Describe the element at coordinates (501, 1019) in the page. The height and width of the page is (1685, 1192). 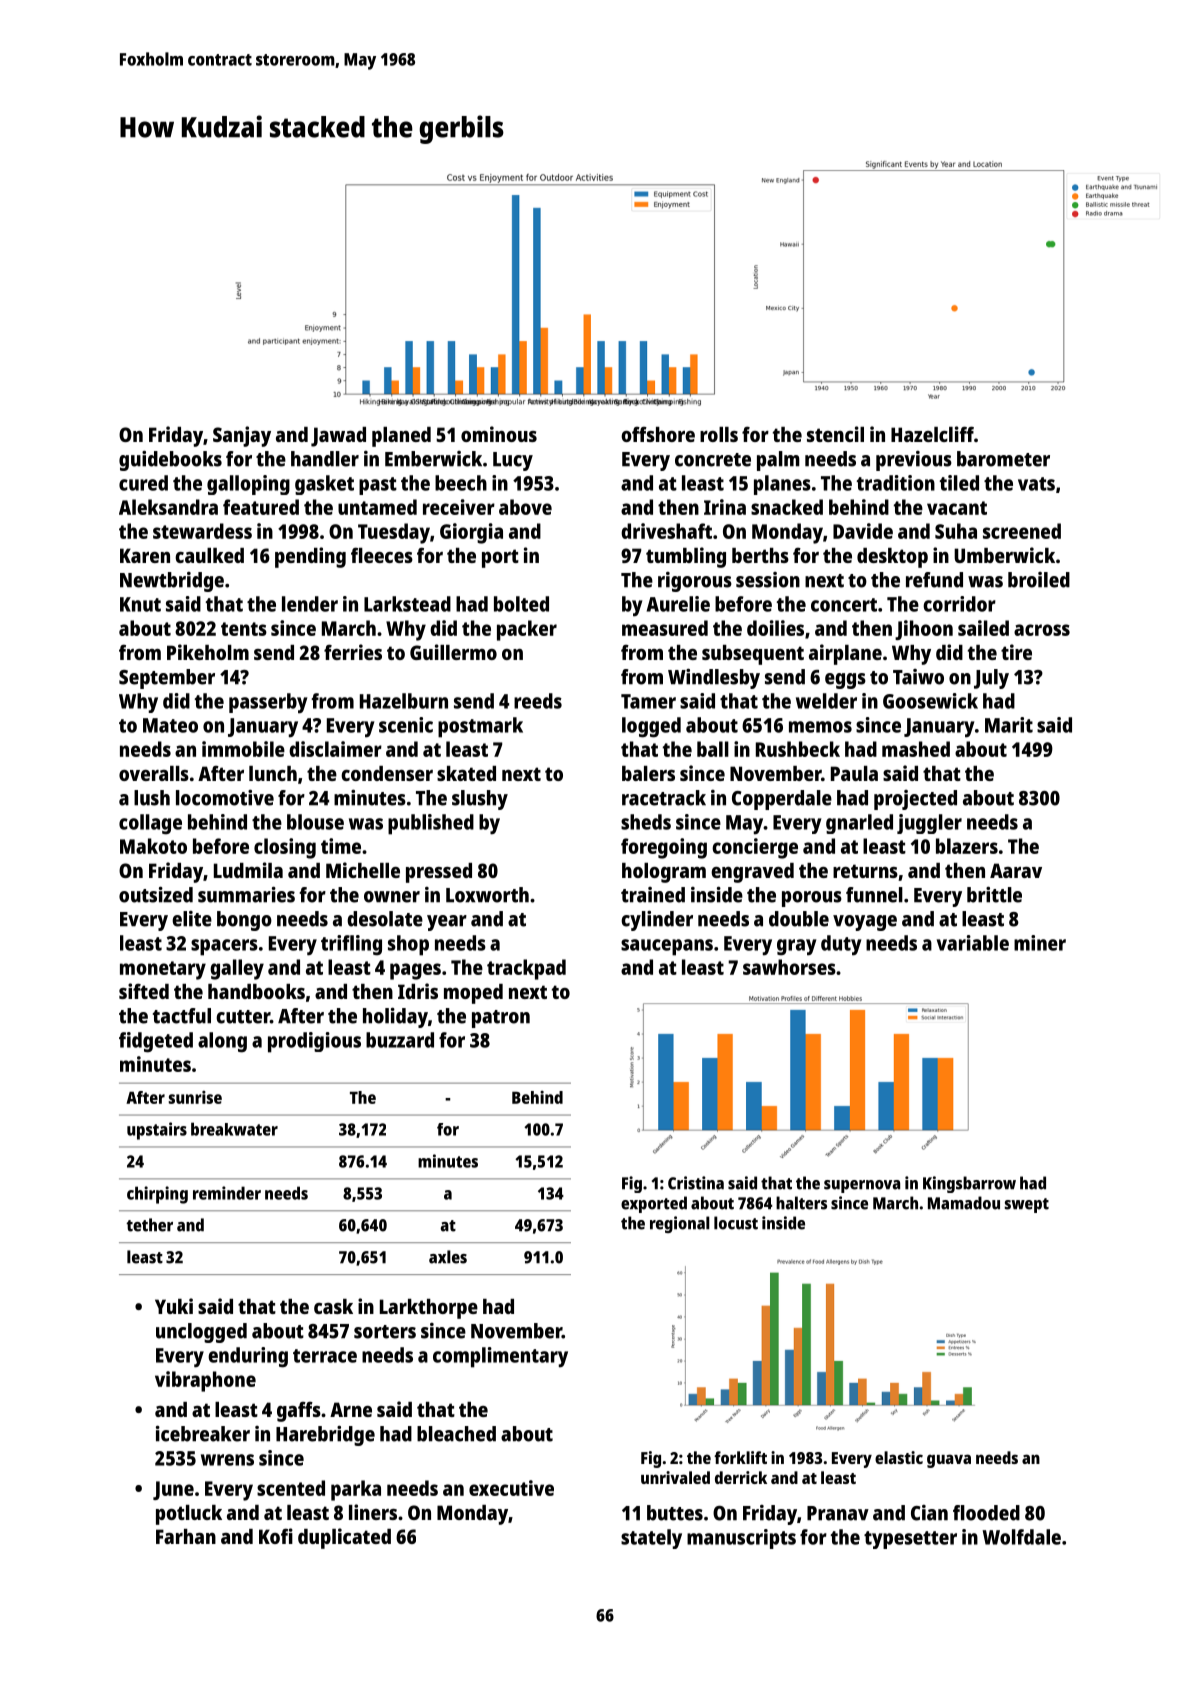
I see `patron` at that location.
